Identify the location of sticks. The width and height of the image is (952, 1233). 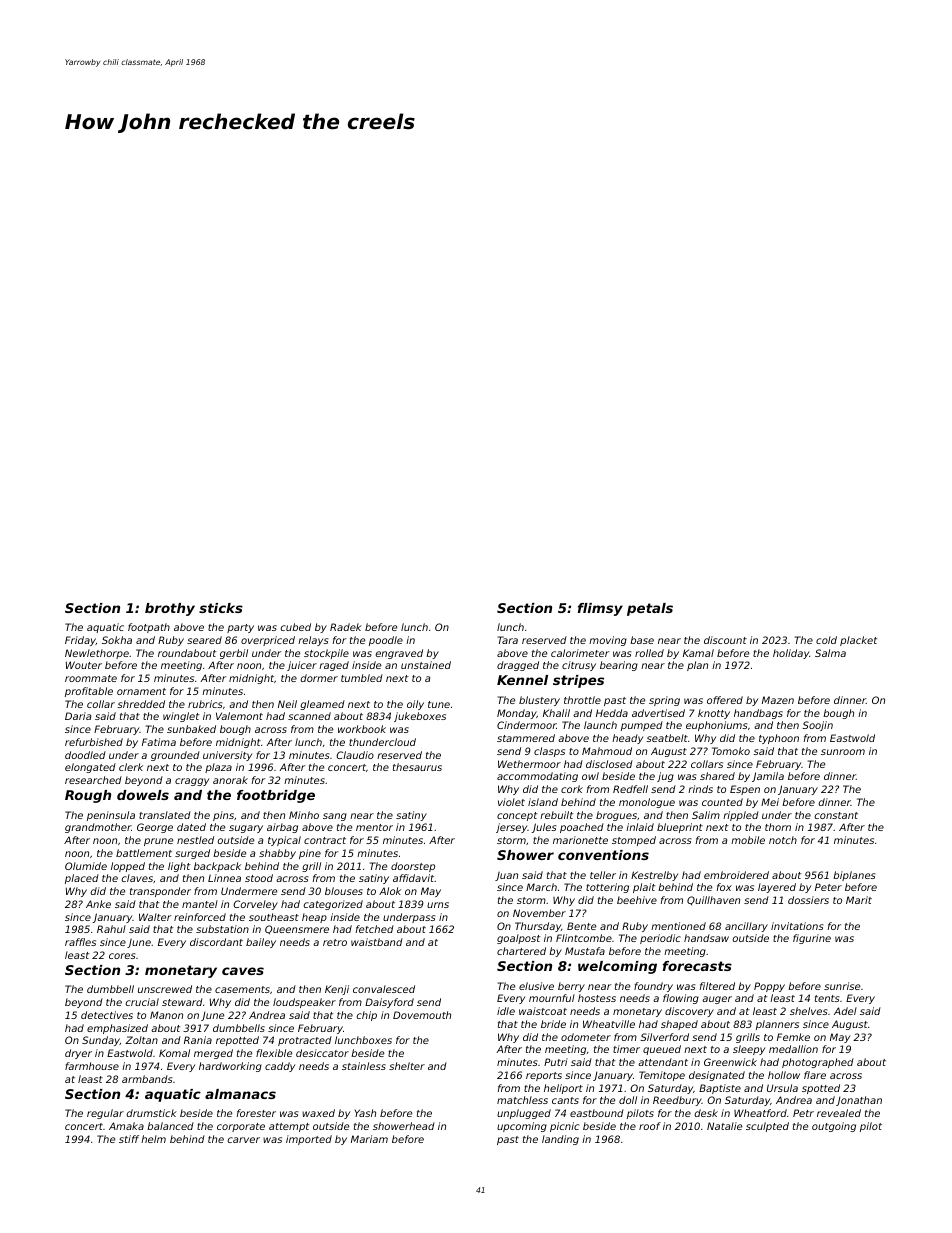
(221, 608).
